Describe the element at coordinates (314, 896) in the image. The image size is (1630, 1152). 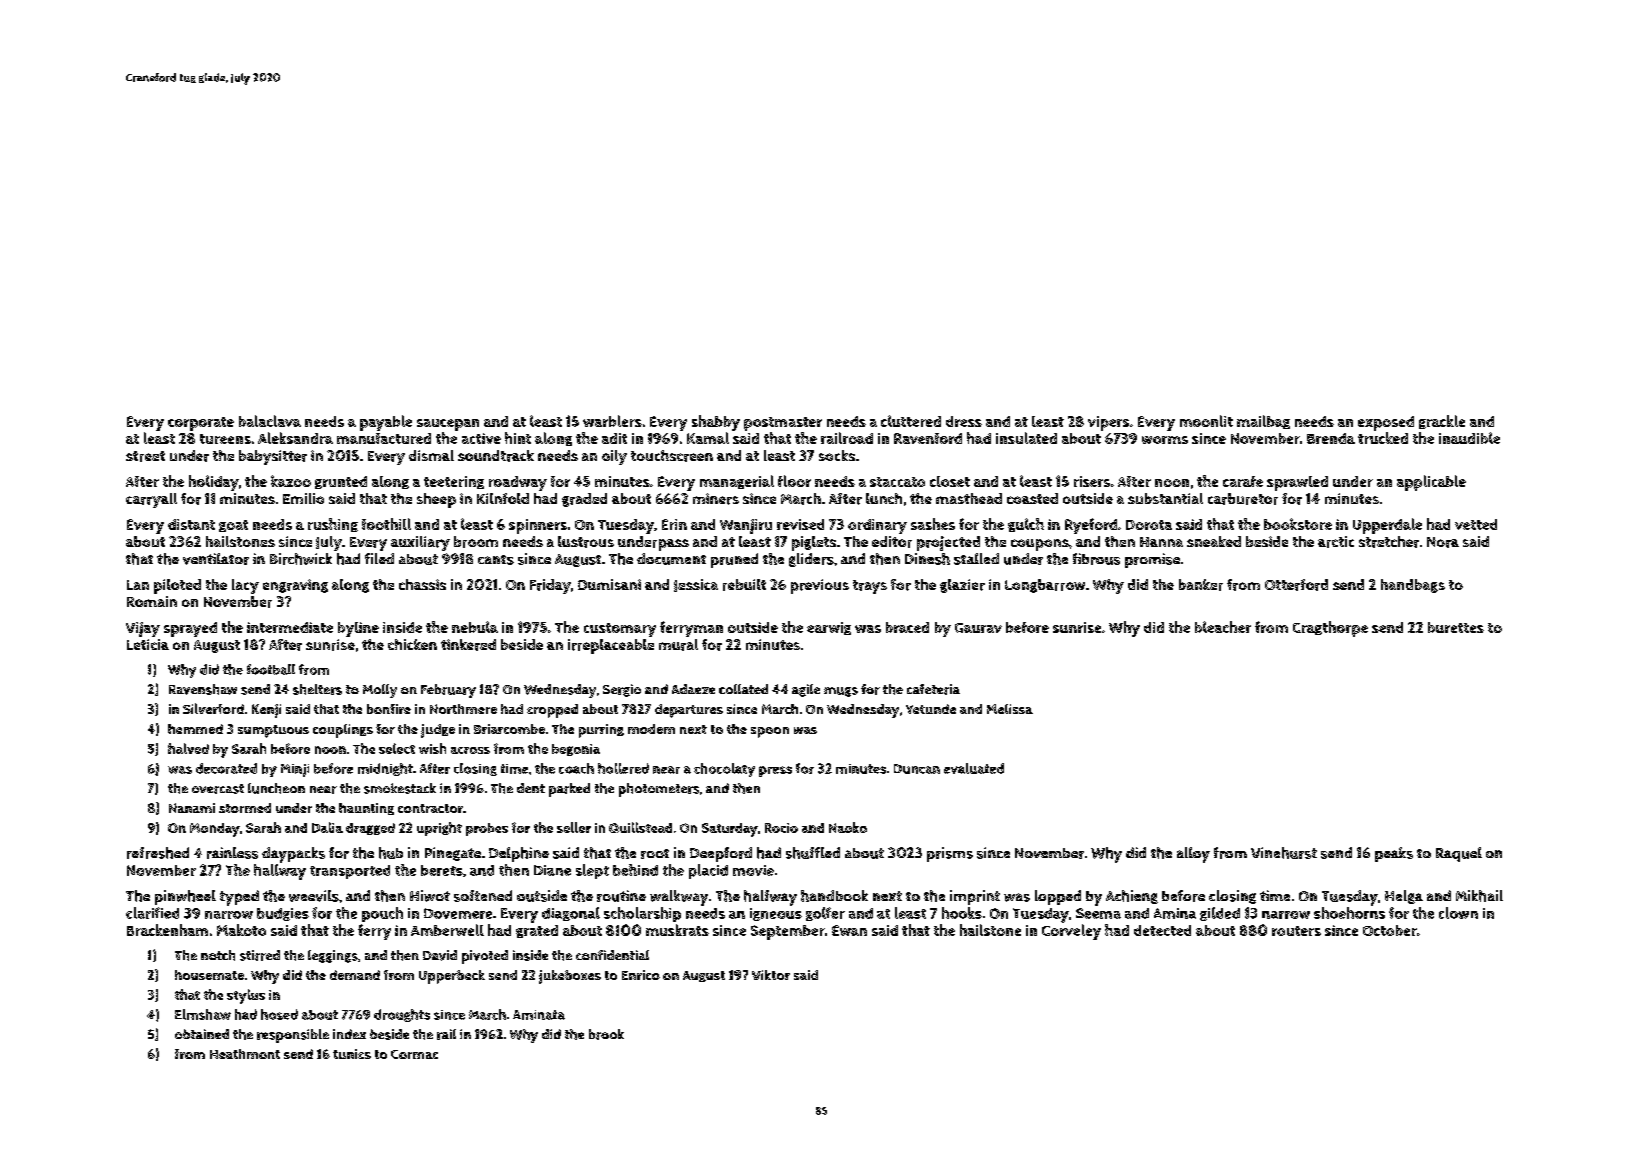
I see `weevils` at that location.
